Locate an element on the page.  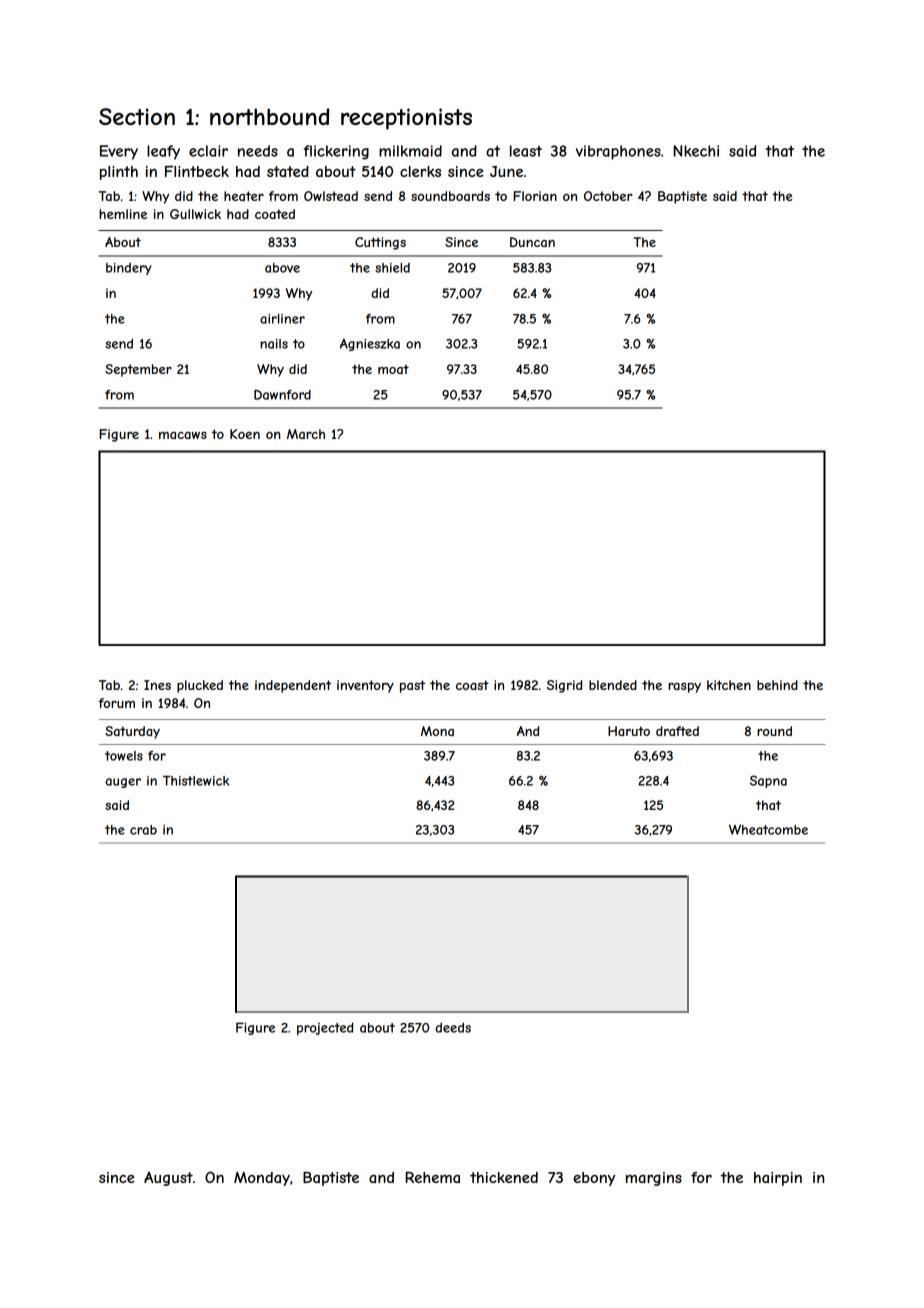
hemline is located at coordinates (123, 214).
